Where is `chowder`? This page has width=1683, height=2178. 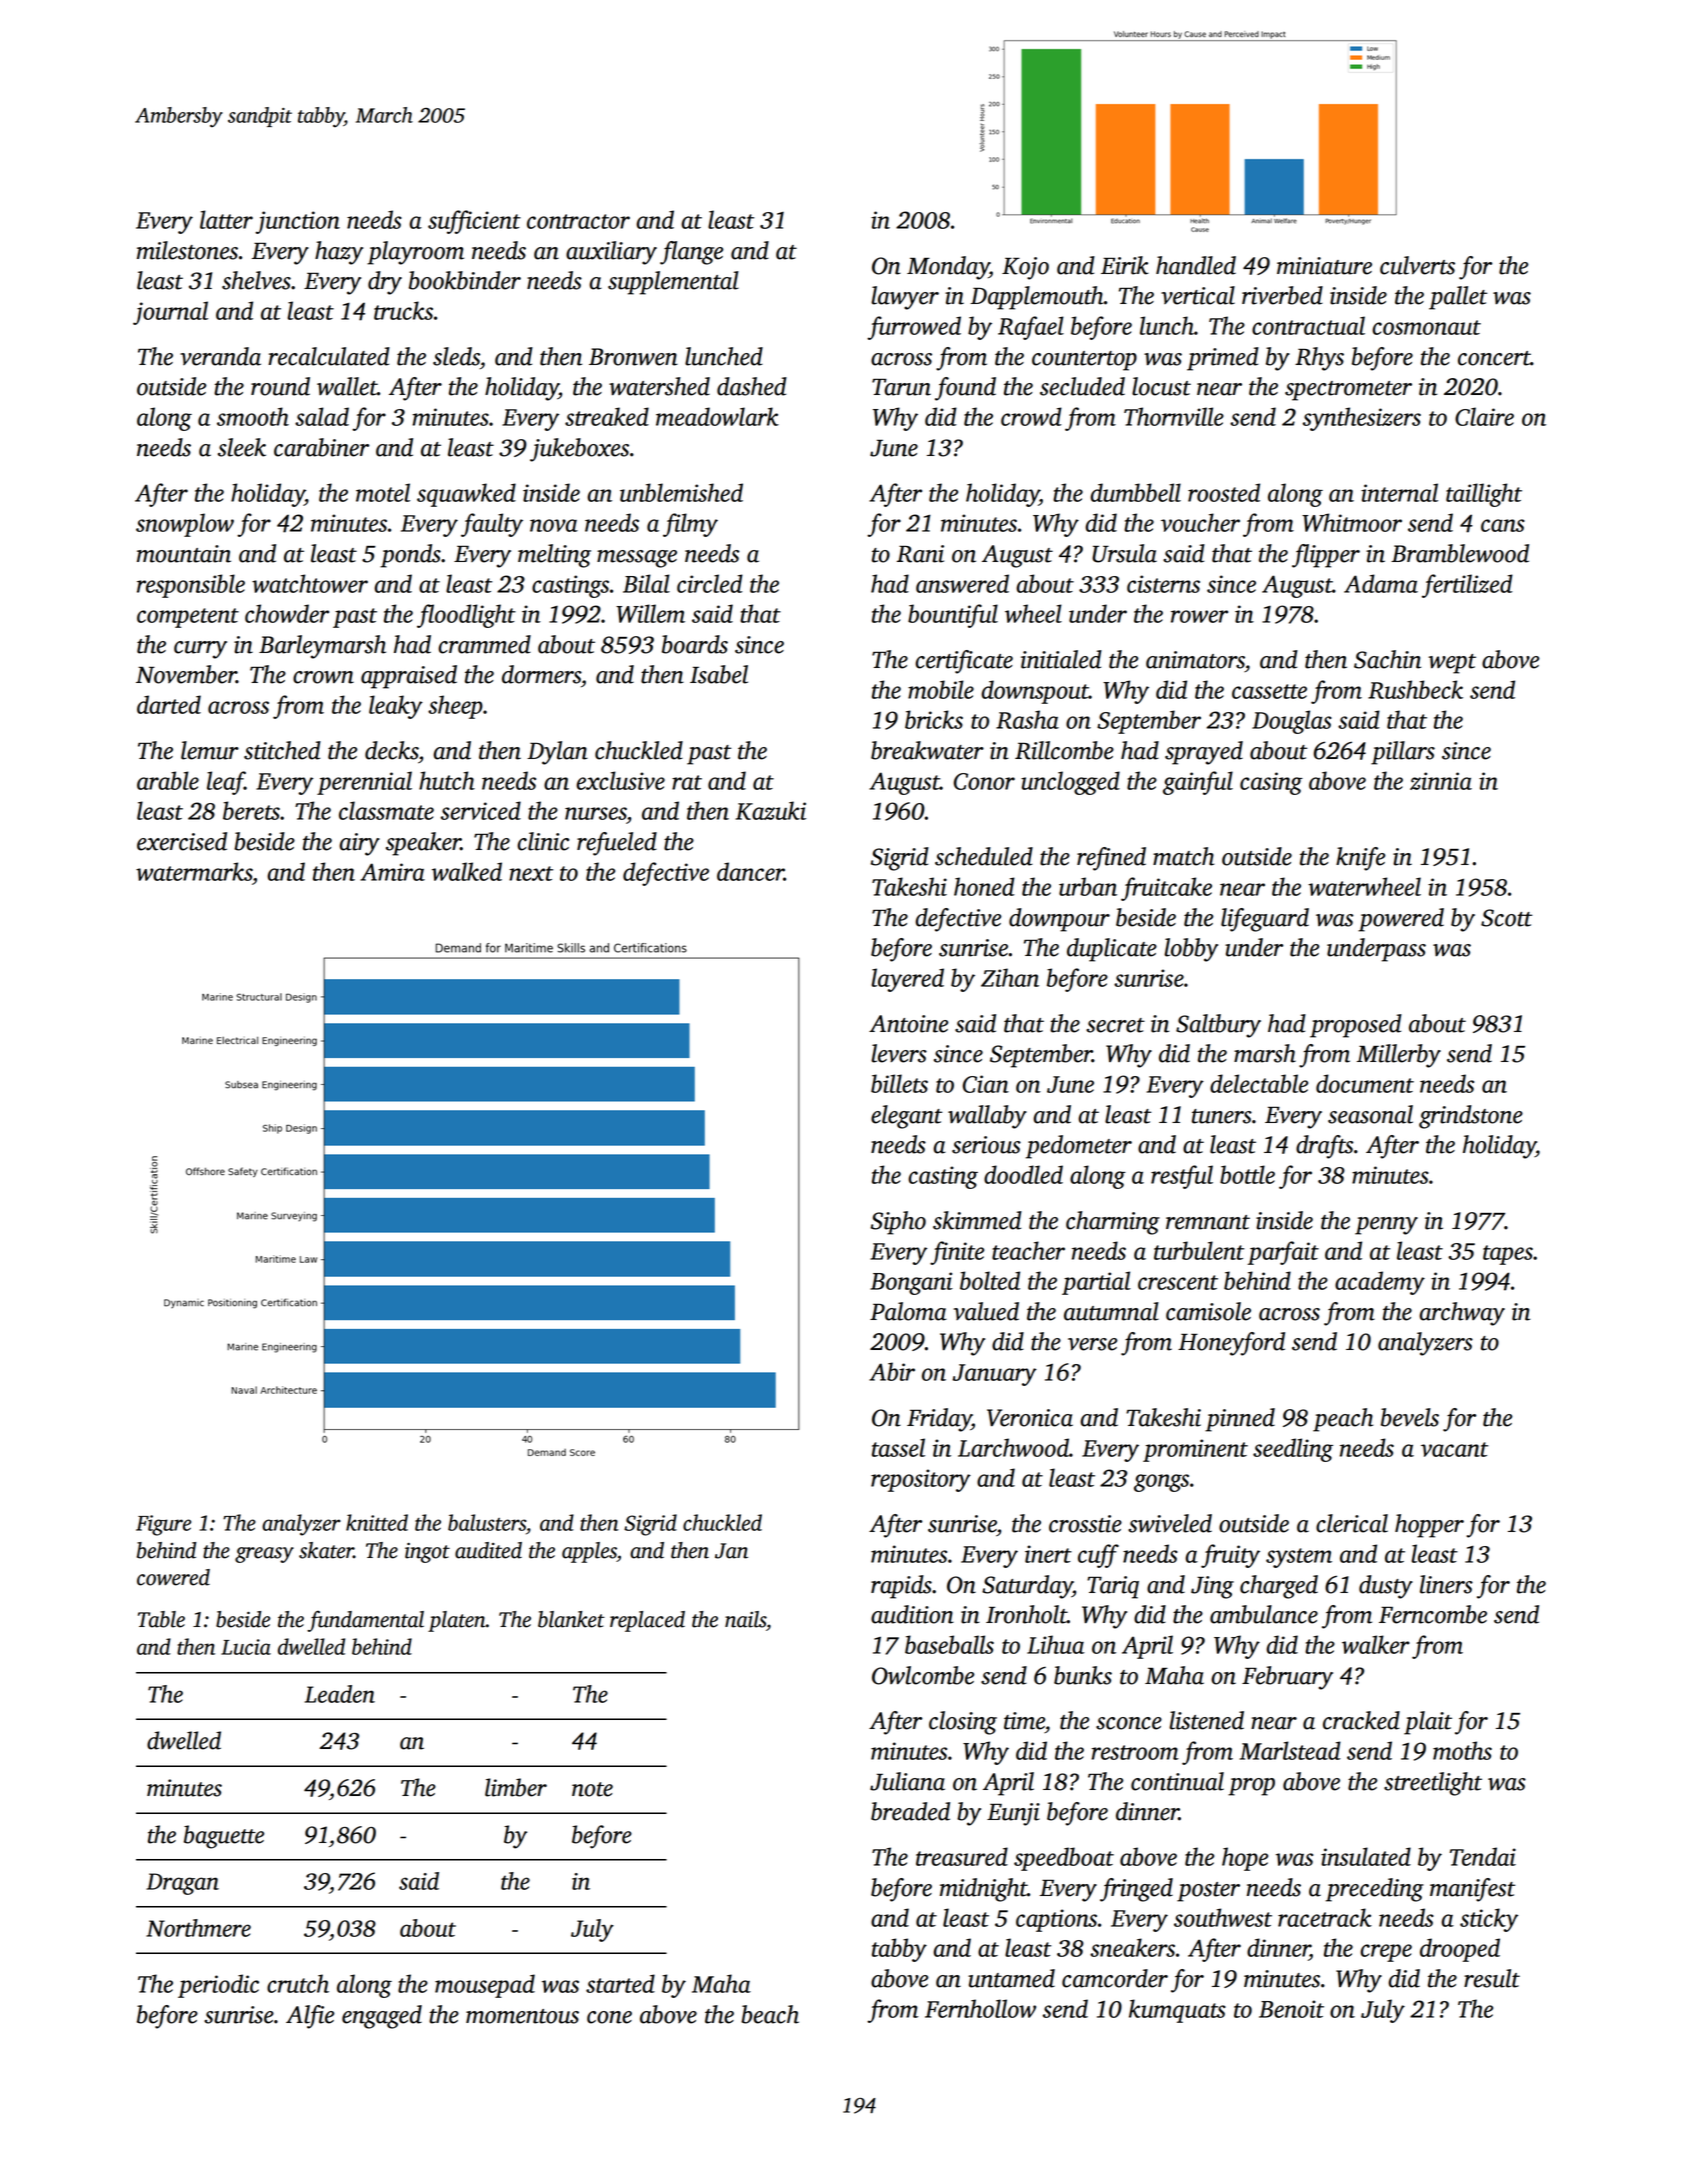 chowder is located at coordinates (287, 613).
